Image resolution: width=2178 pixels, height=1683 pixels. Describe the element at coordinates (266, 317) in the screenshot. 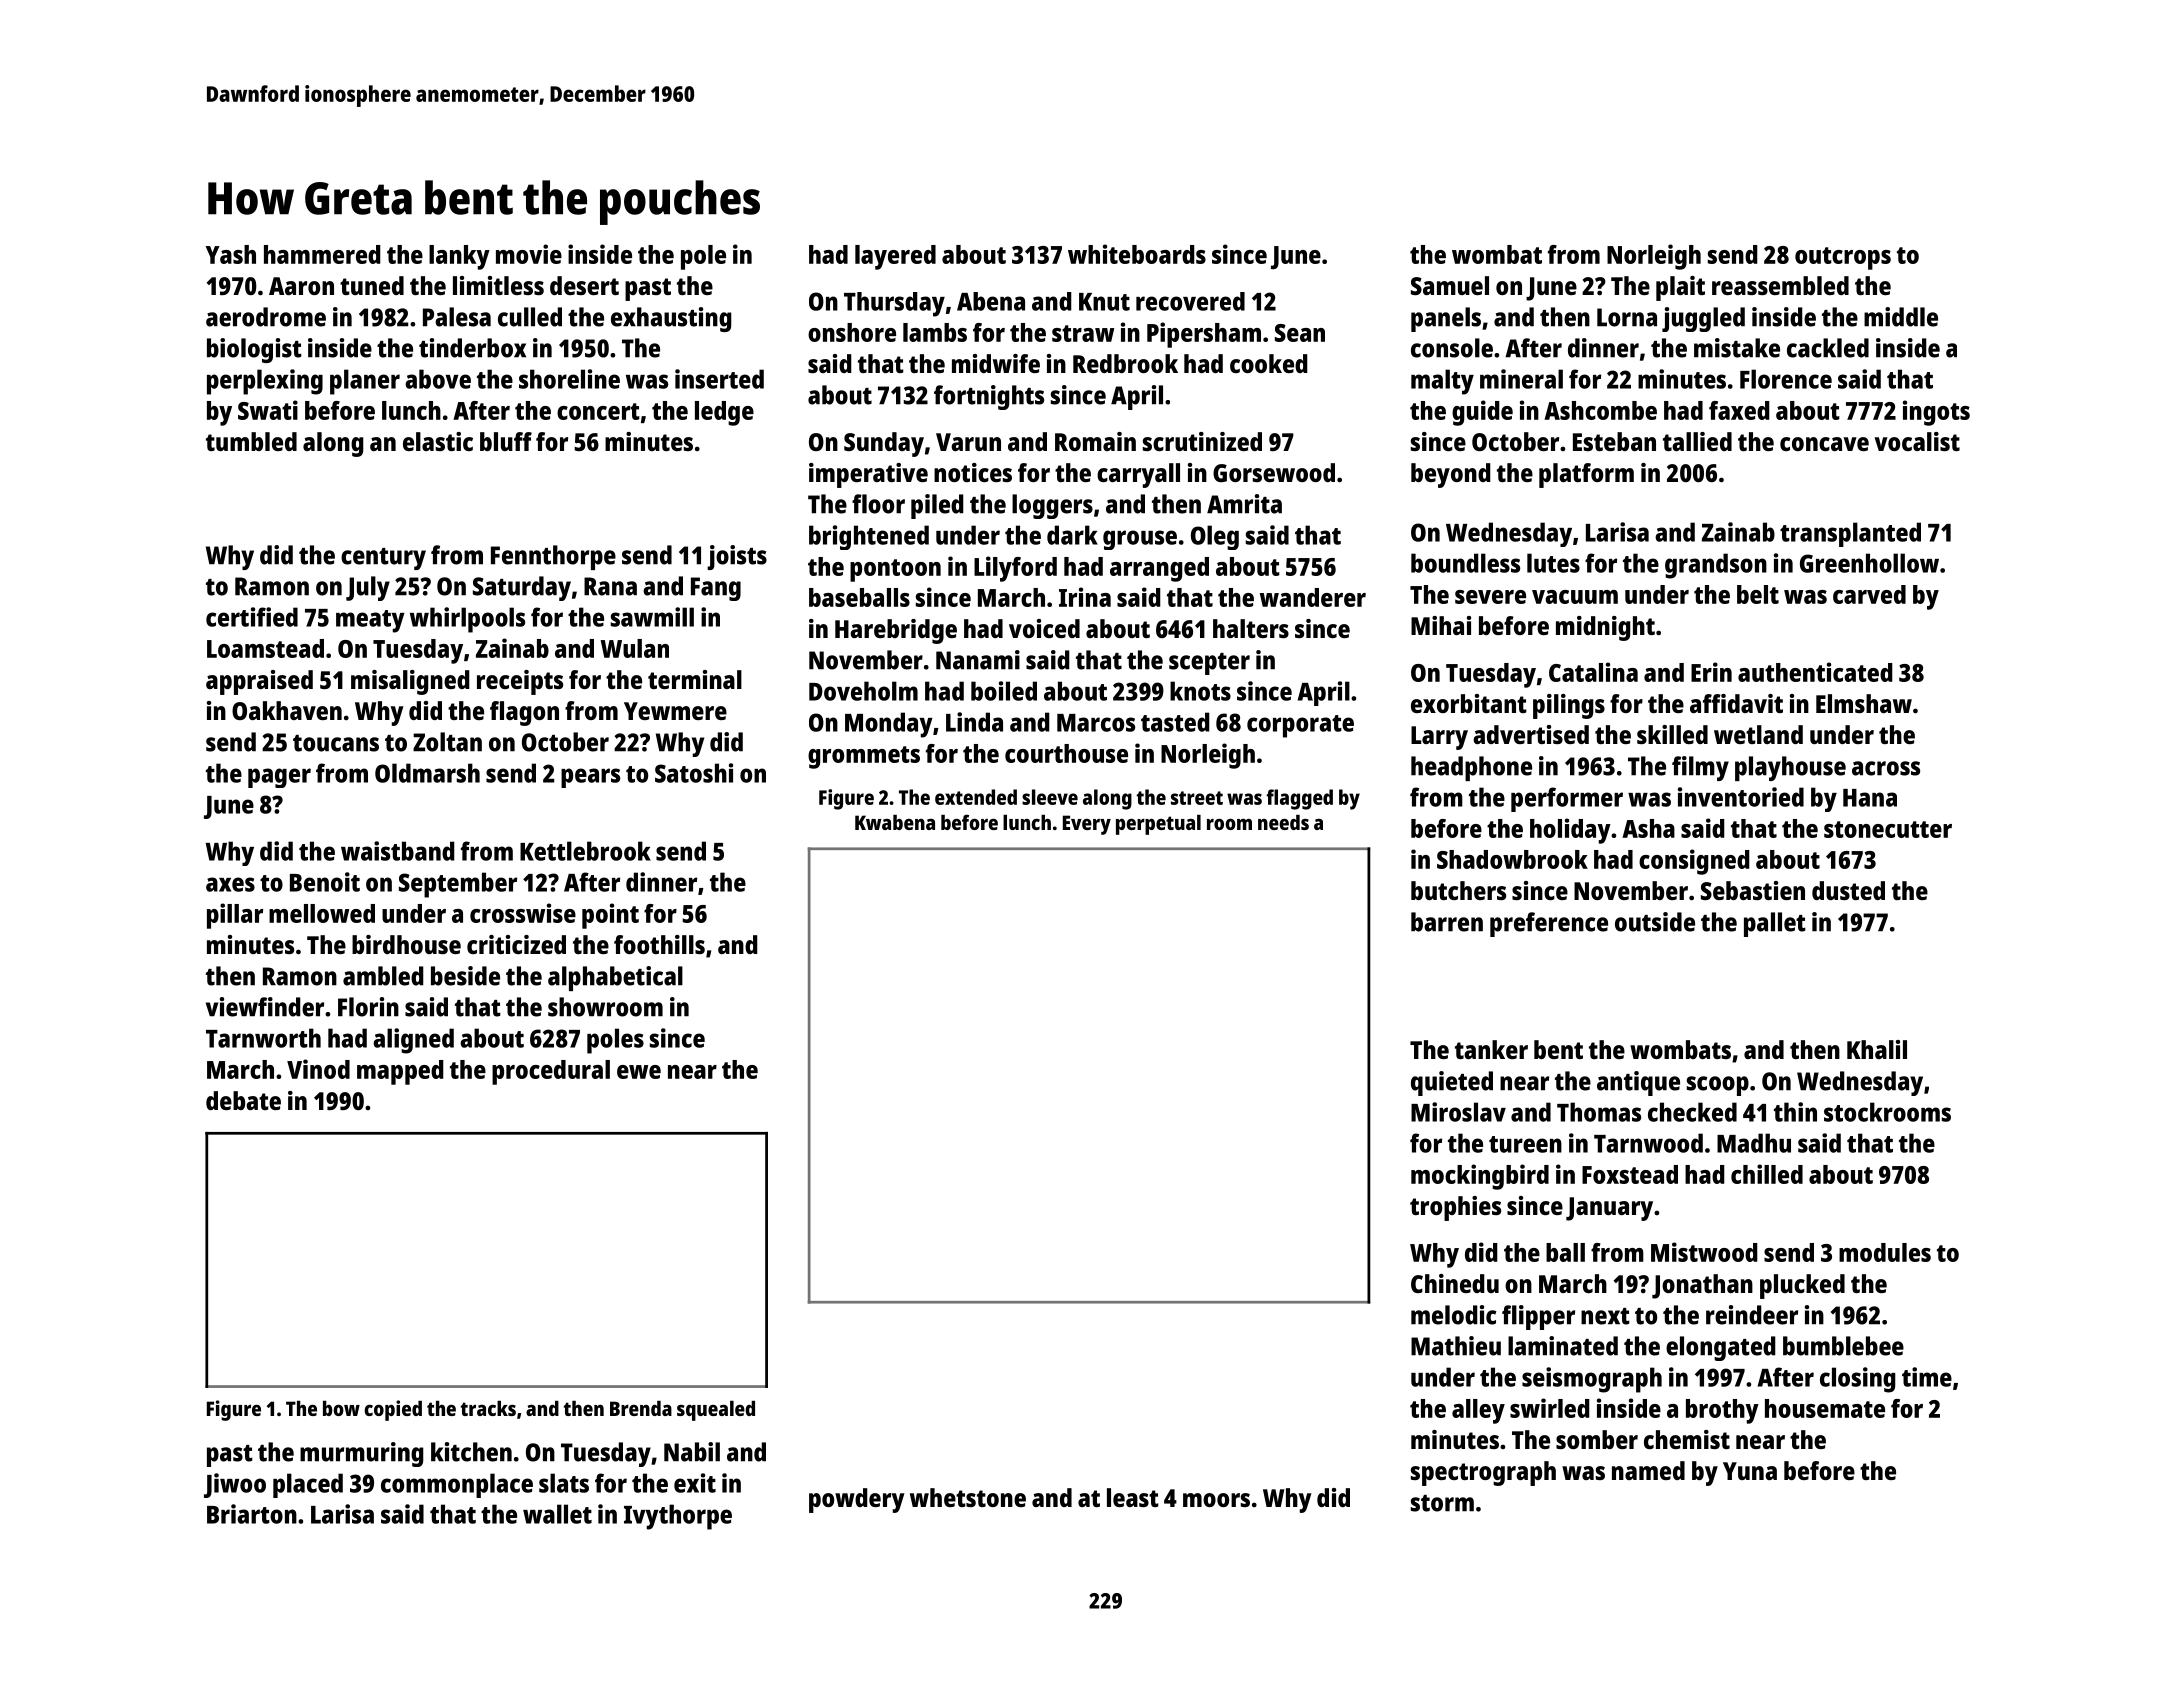

I see `aerodrome` at that location.
